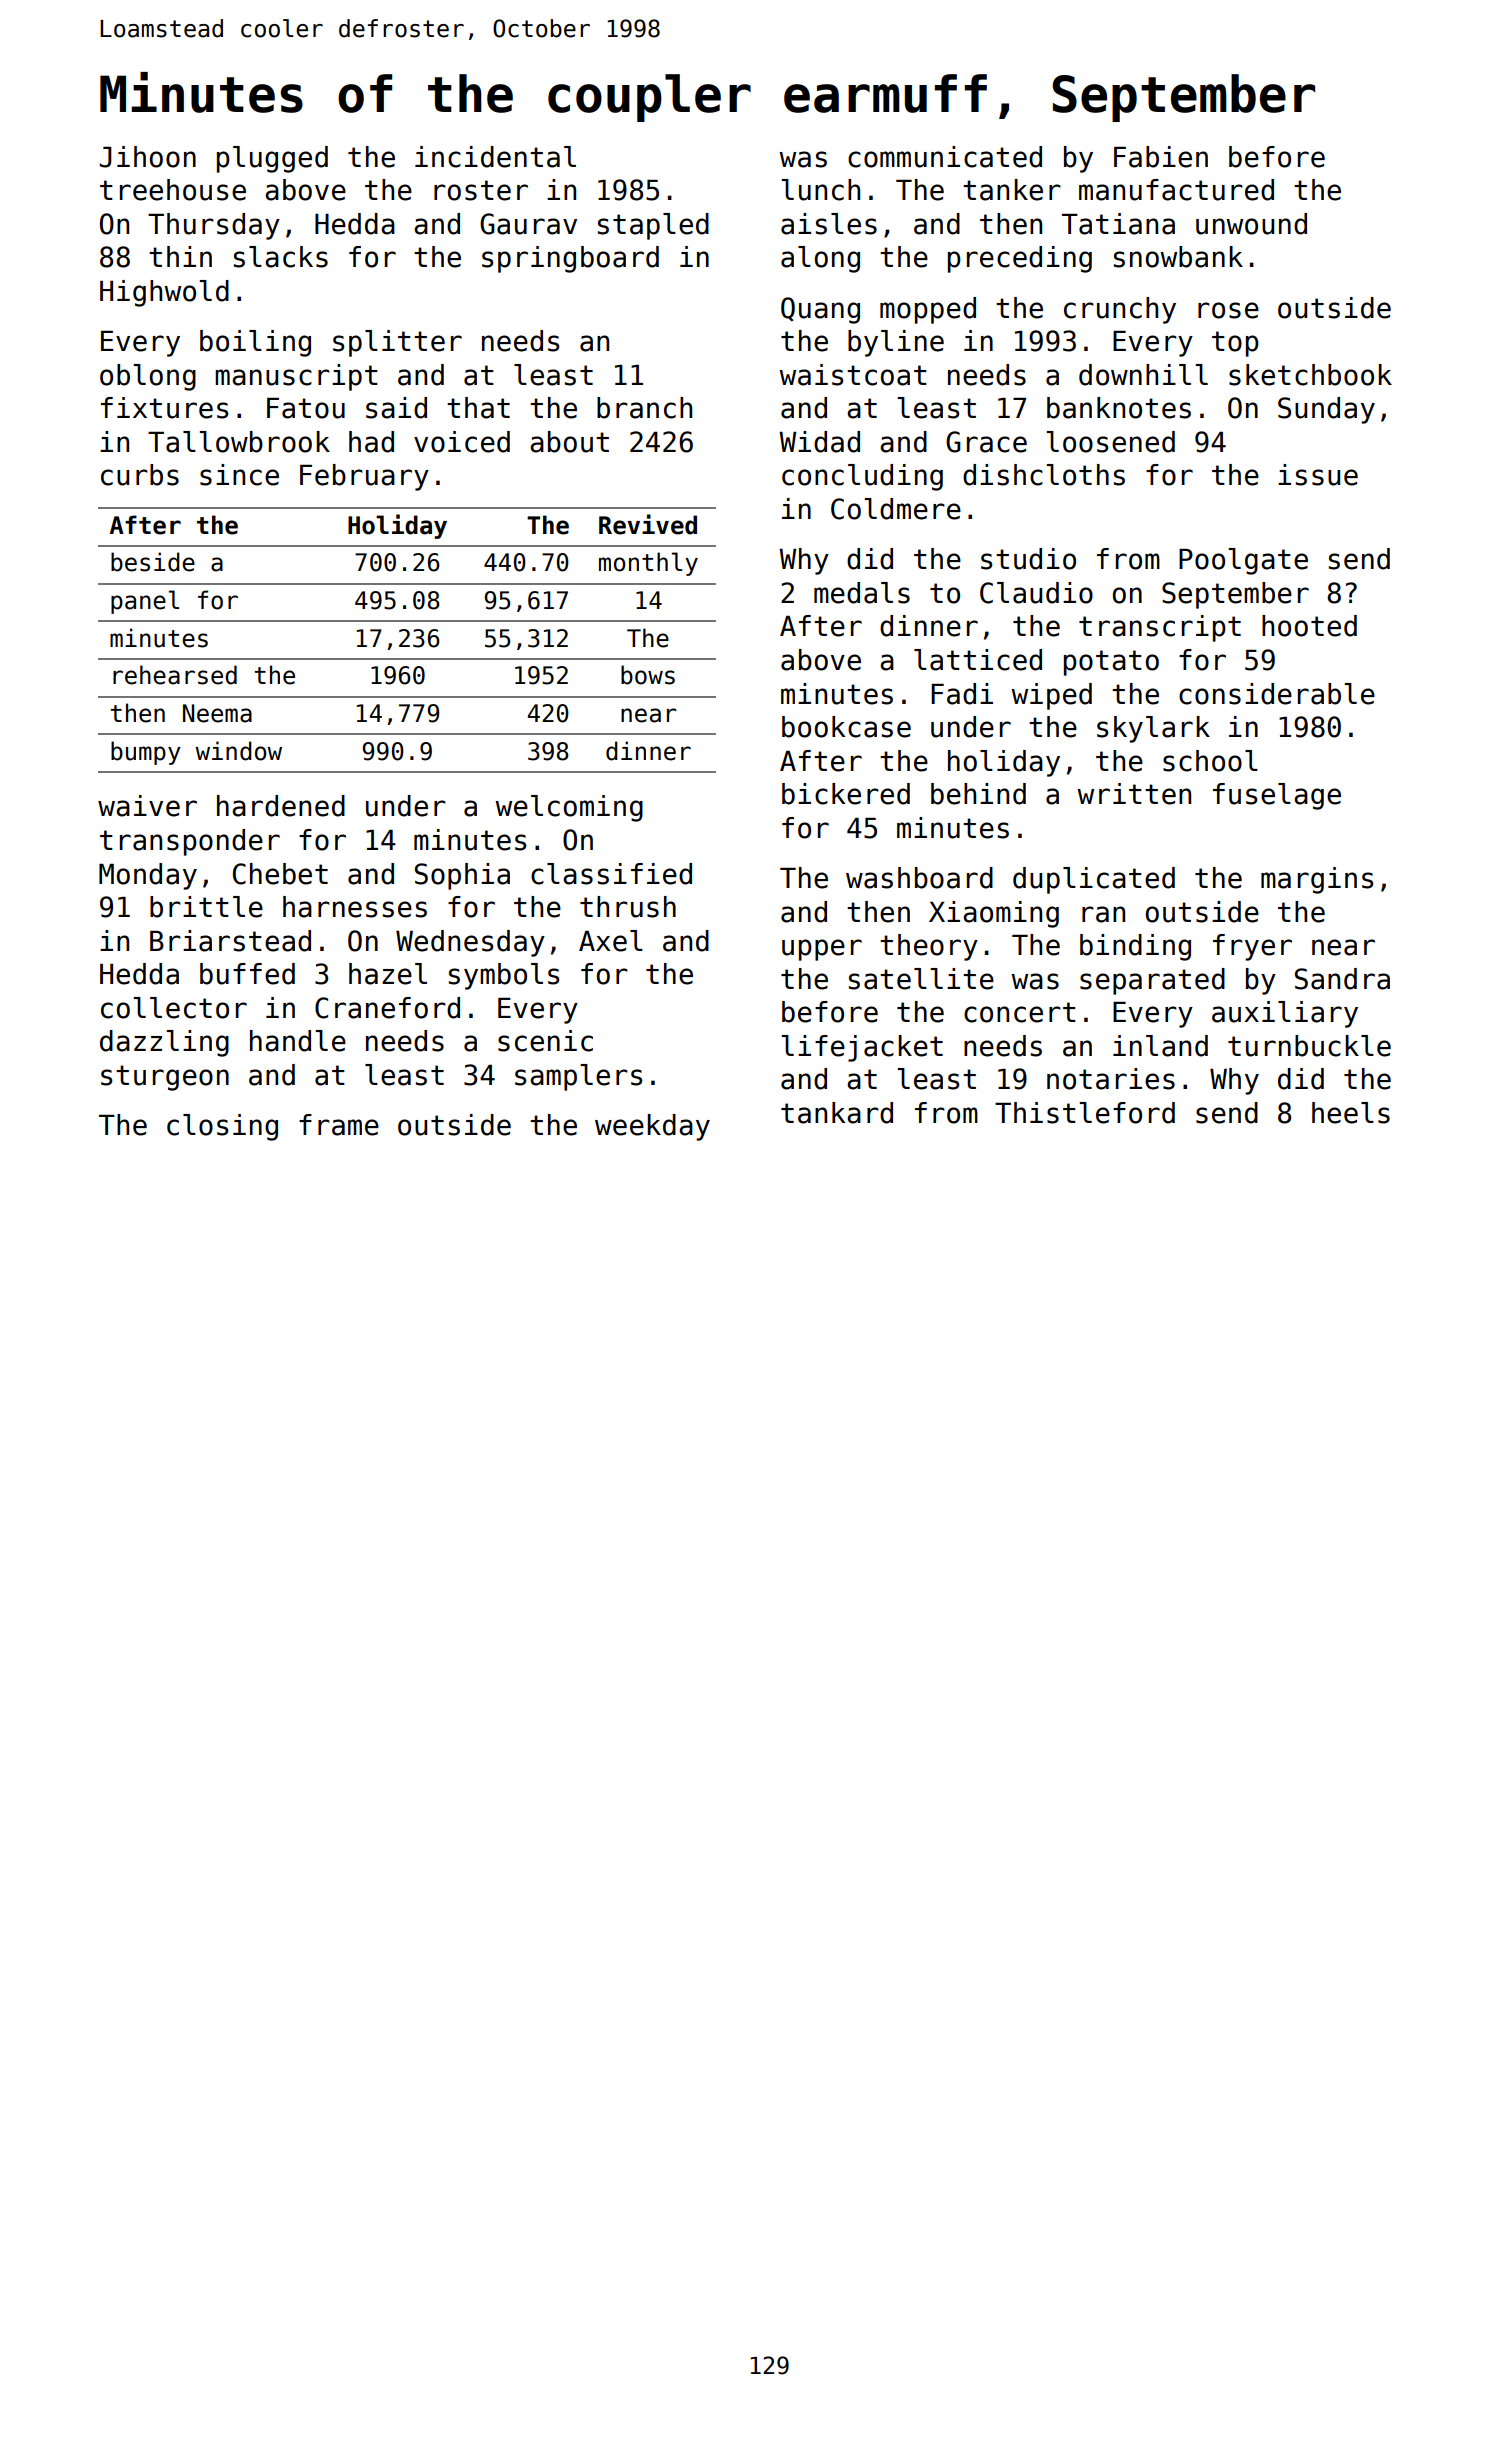 This screenshot has height=2464, width=1496. Describe the element at coordinates (222, 1127) in the screenshot. I see `closing` at that location.
